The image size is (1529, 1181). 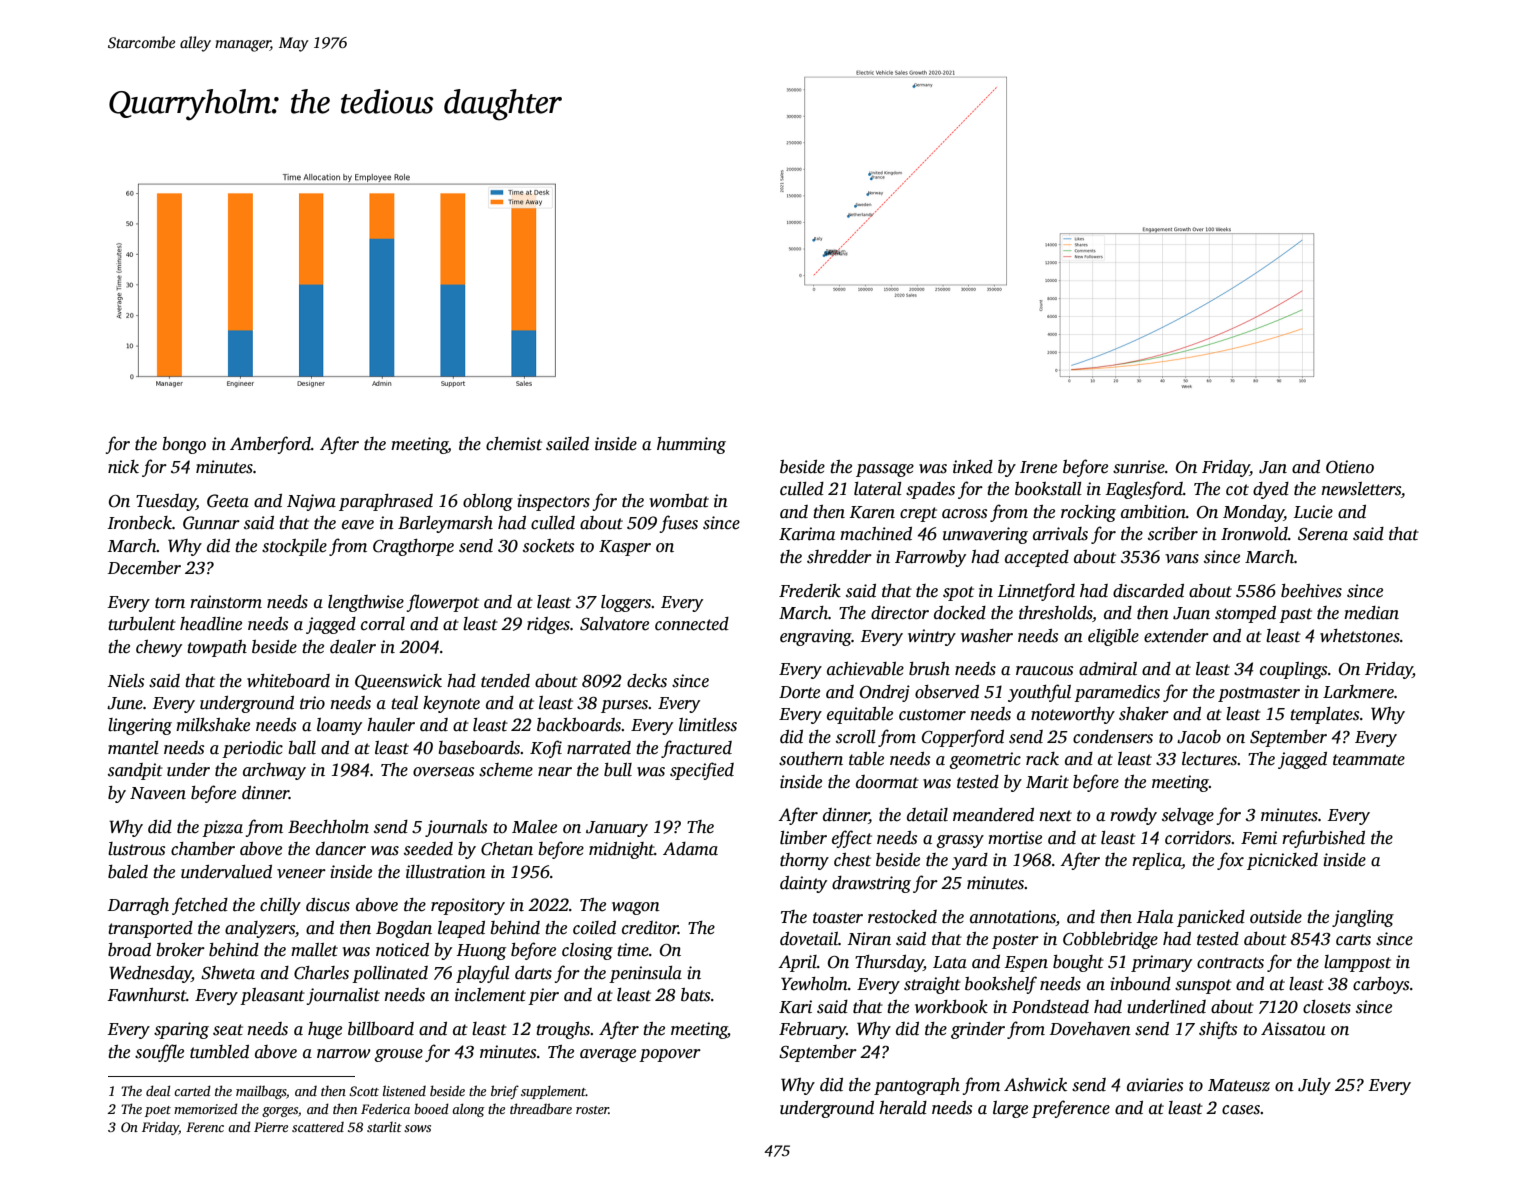 I want to click on hauler, so click(x=391, y=725).
